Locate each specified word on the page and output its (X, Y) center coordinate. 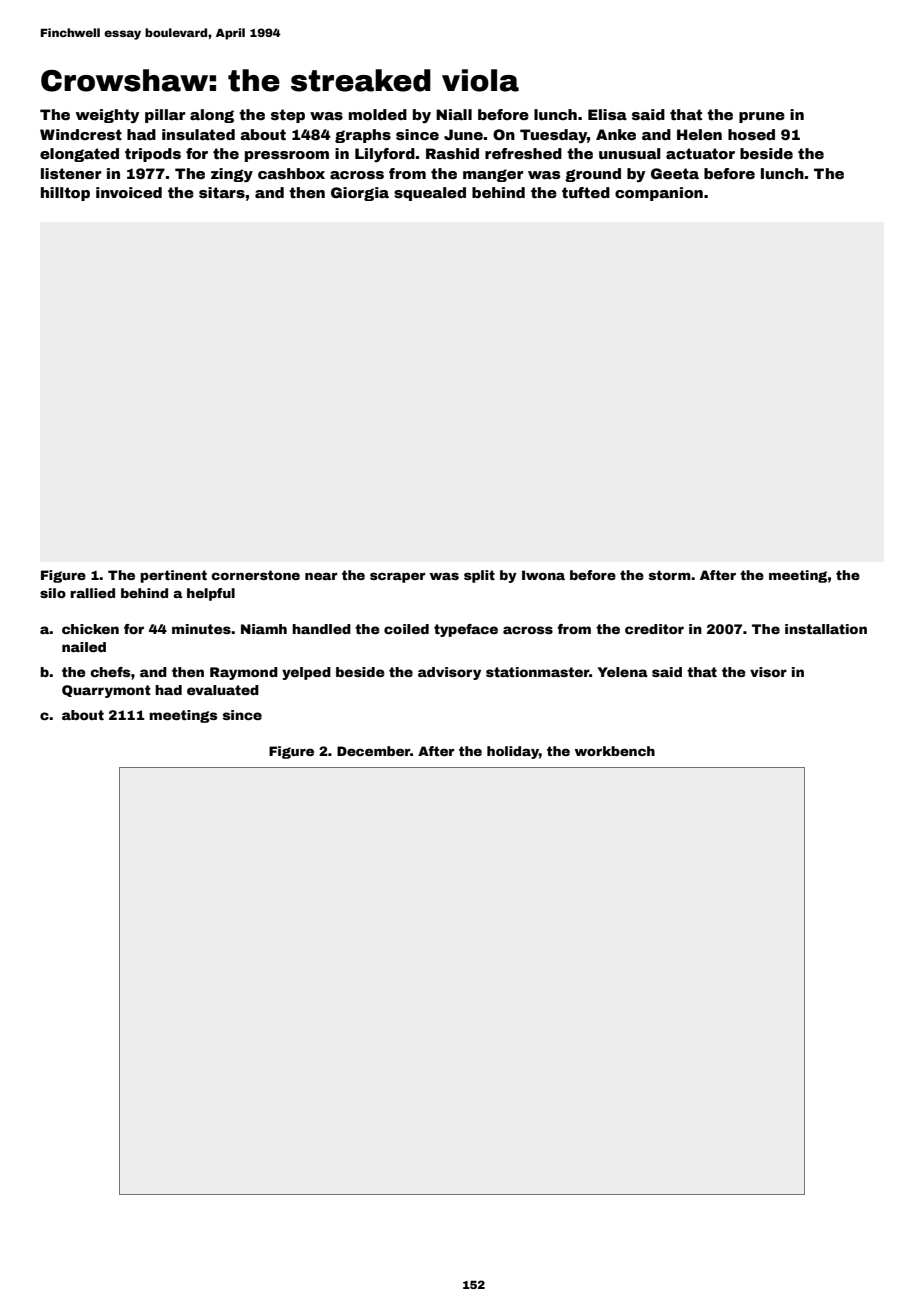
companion (659, 194)
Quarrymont (106, 691)
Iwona (543, 575)
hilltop (65, 194)
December (373, 751)
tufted (586, 192)
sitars (222, 192)
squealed (430, 194)
